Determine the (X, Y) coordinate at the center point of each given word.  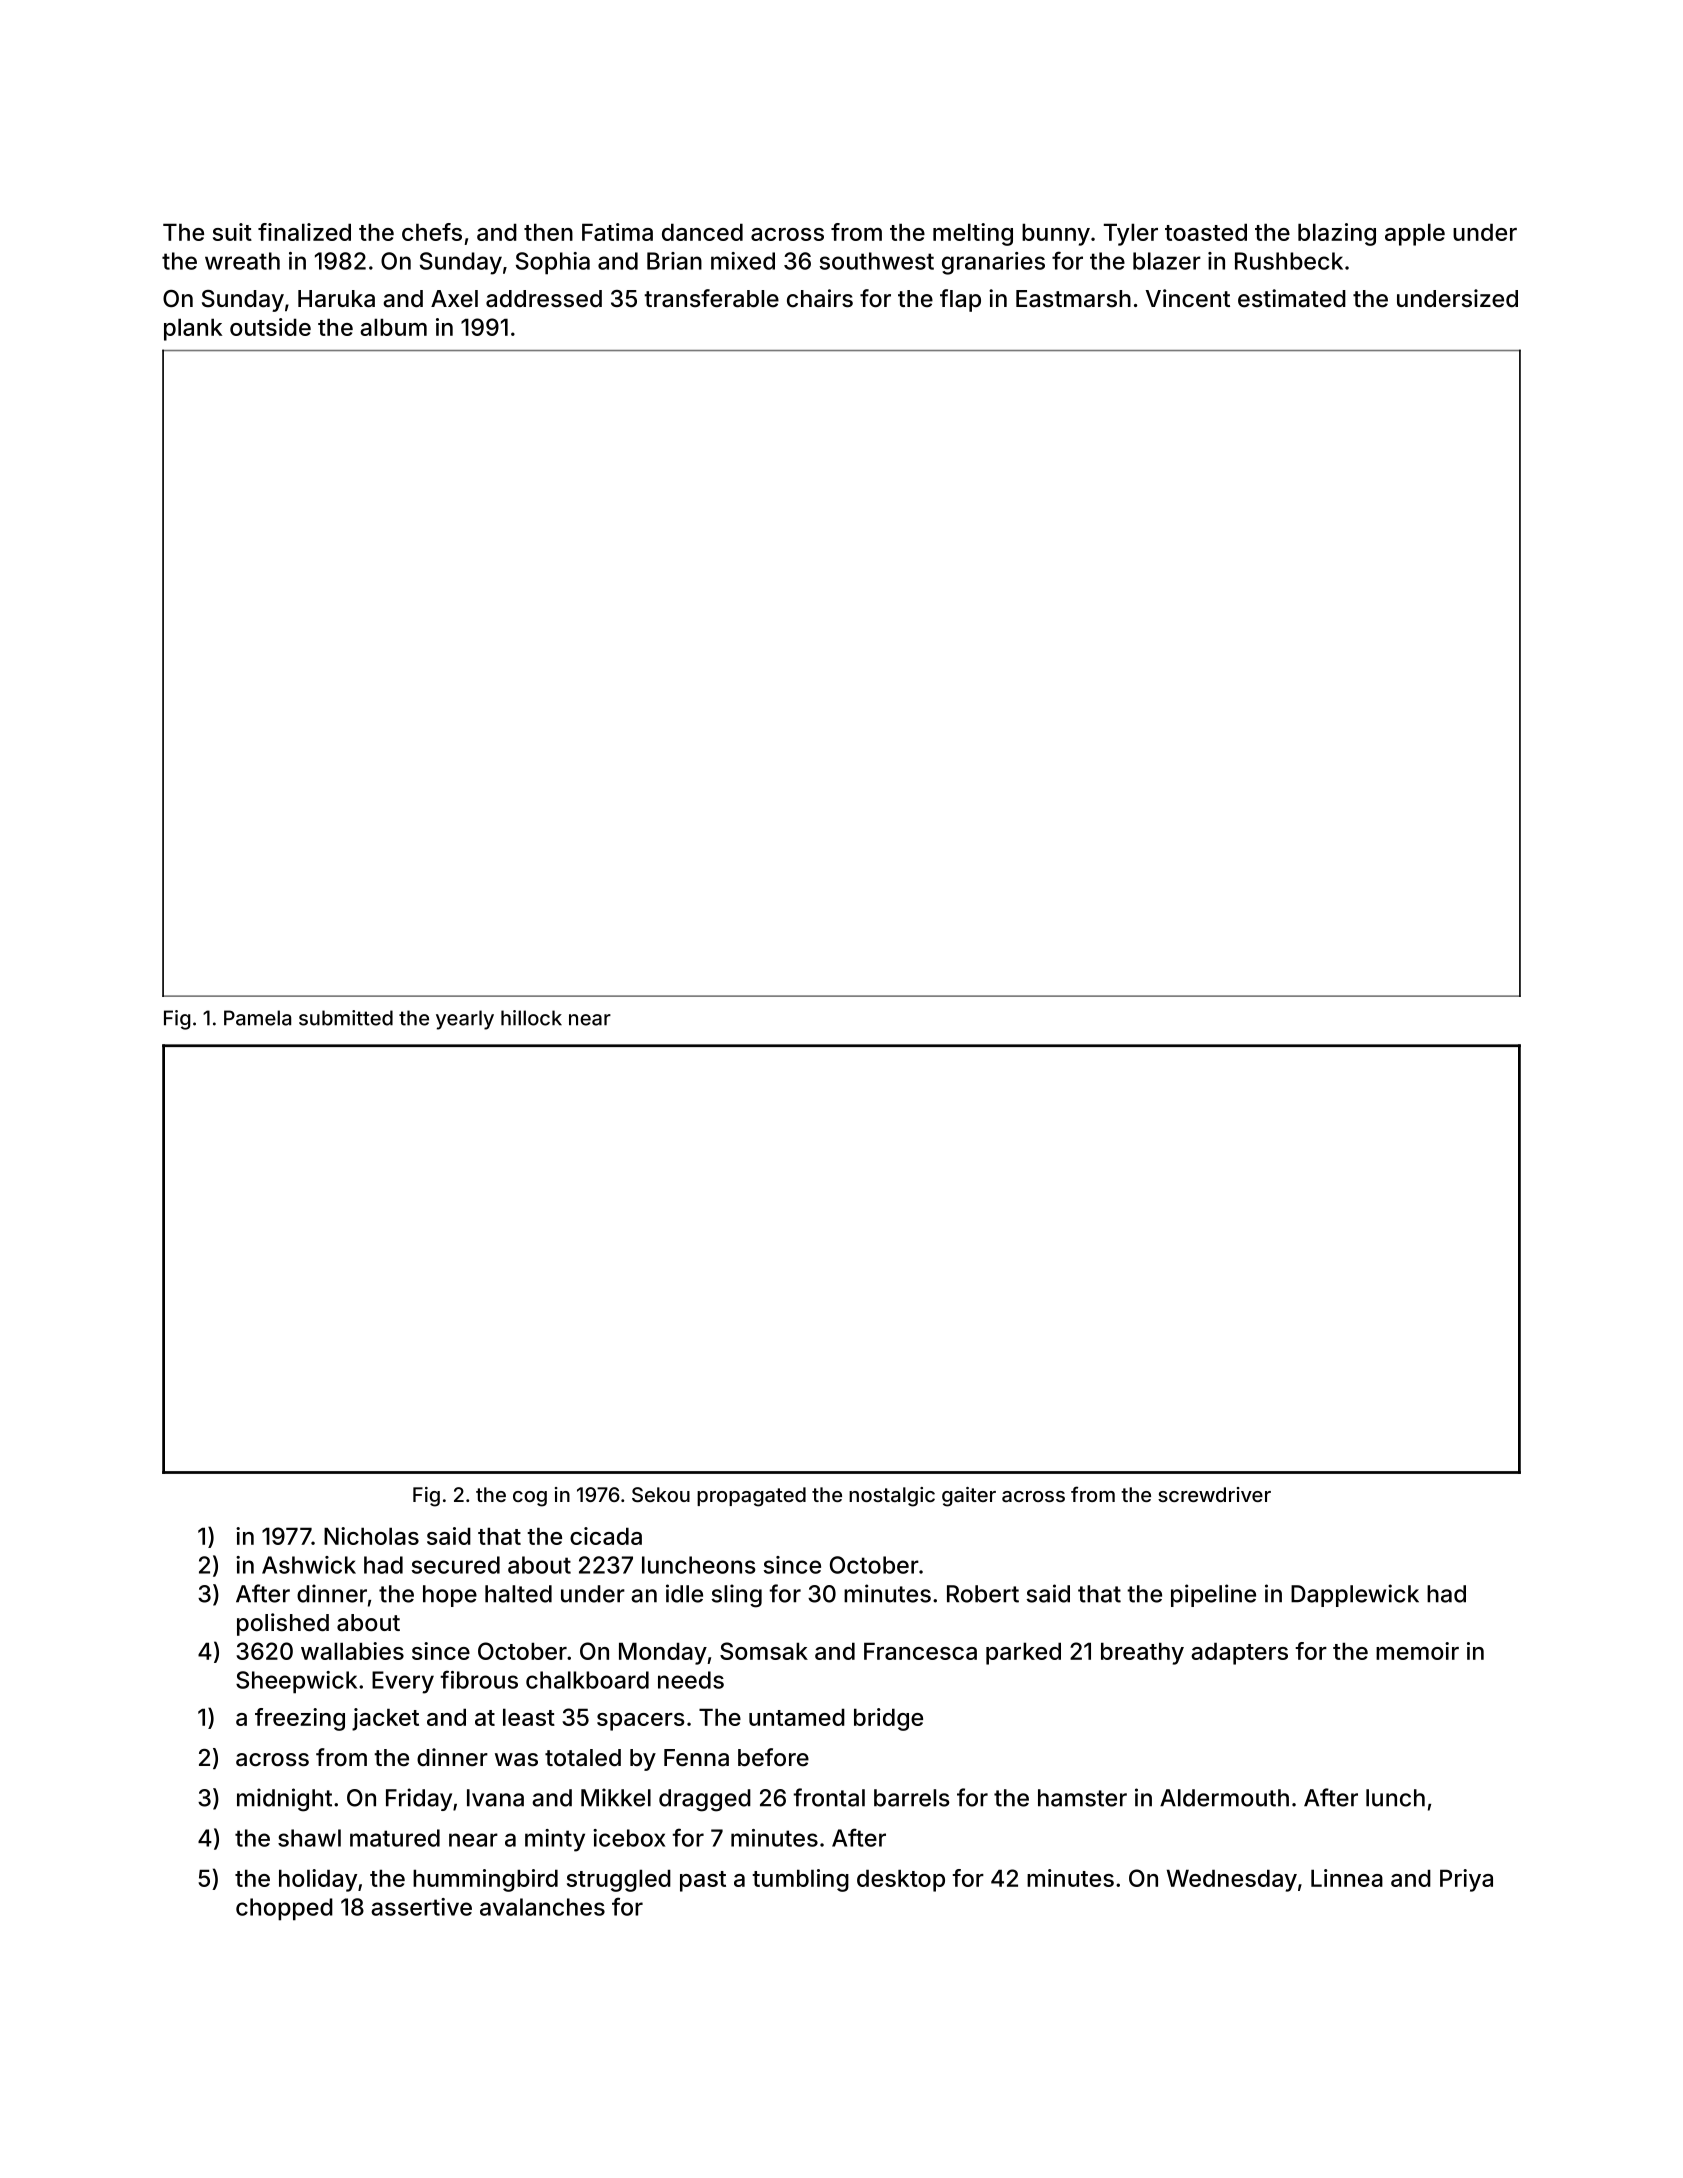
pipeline (1213, 1595)
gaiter (969, 1497)
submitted (346, 1018)
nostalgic (892, 1497)
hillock (531, 1018)
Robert (983, 1594)
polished (283, 1624)
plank (193, 329)
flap (960, 300)
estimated (1292, 298)
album (393, 327)
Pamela (257, 1018)
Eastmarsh (1073, 299)
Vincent (1188, 298)
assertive (421, 1907)
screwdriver (1214, 1494)
